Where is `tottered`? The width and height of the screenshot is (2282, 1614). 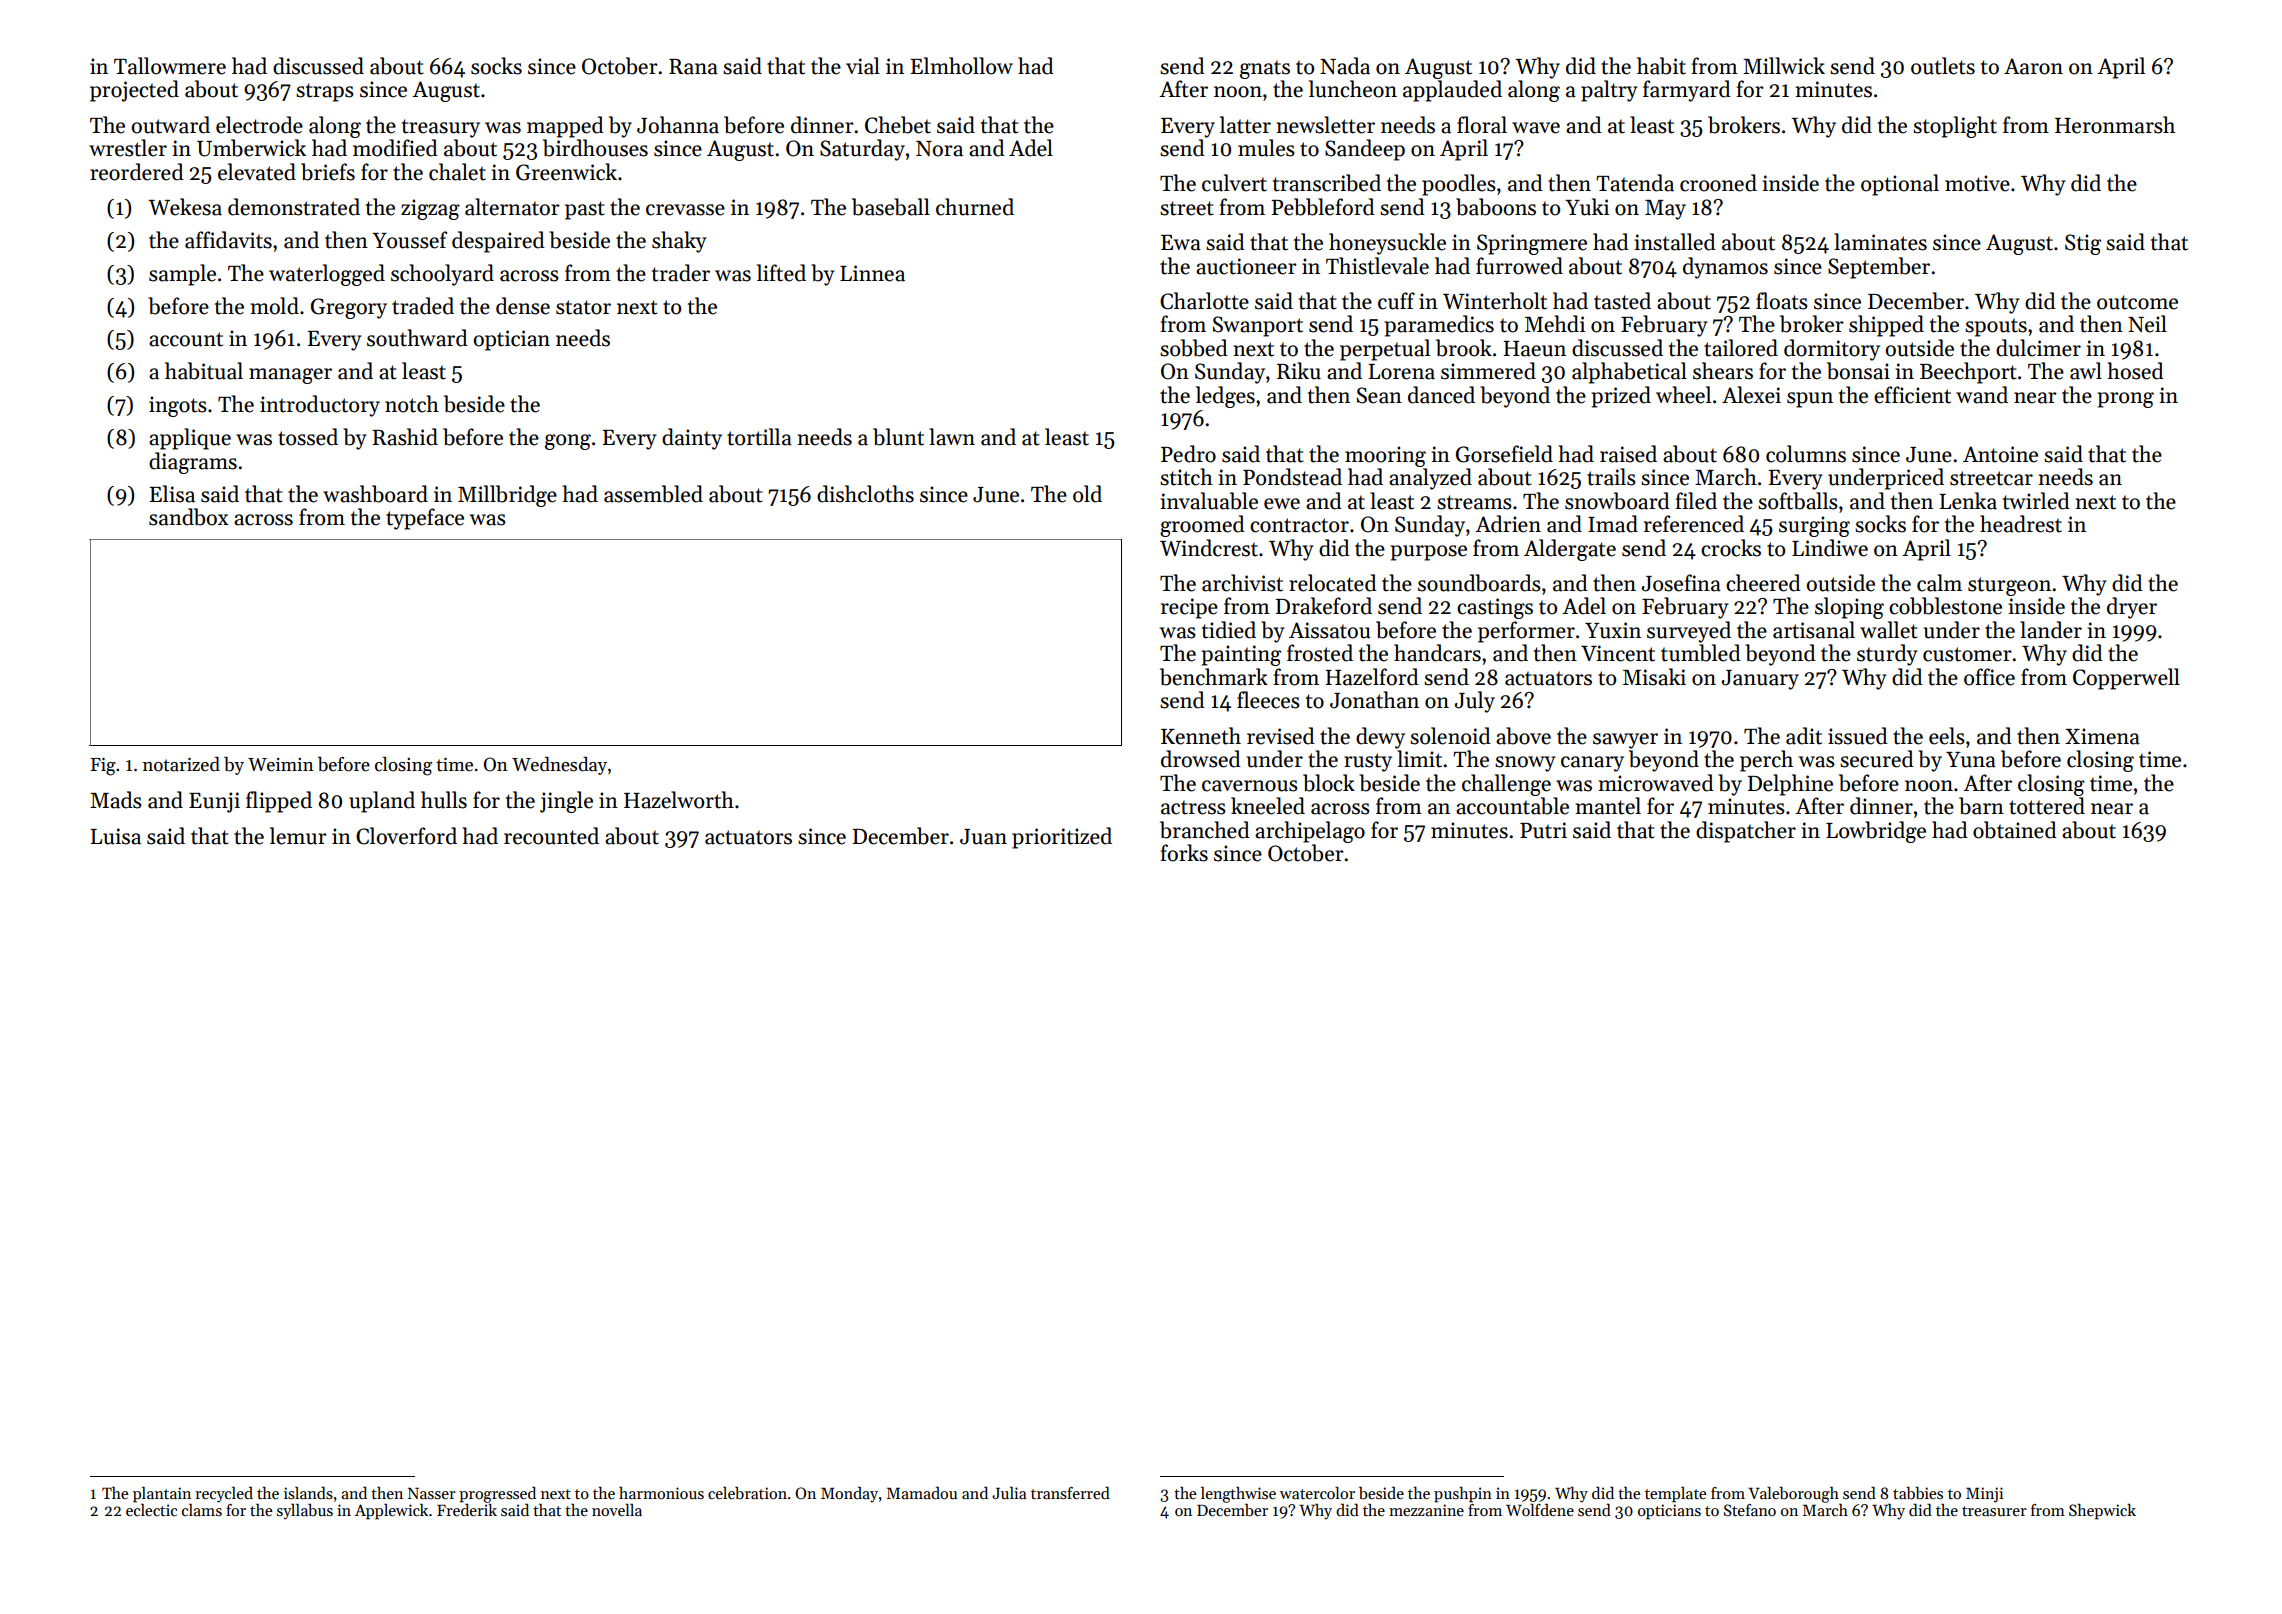
tottered is located at coordinates (2047, 806).
